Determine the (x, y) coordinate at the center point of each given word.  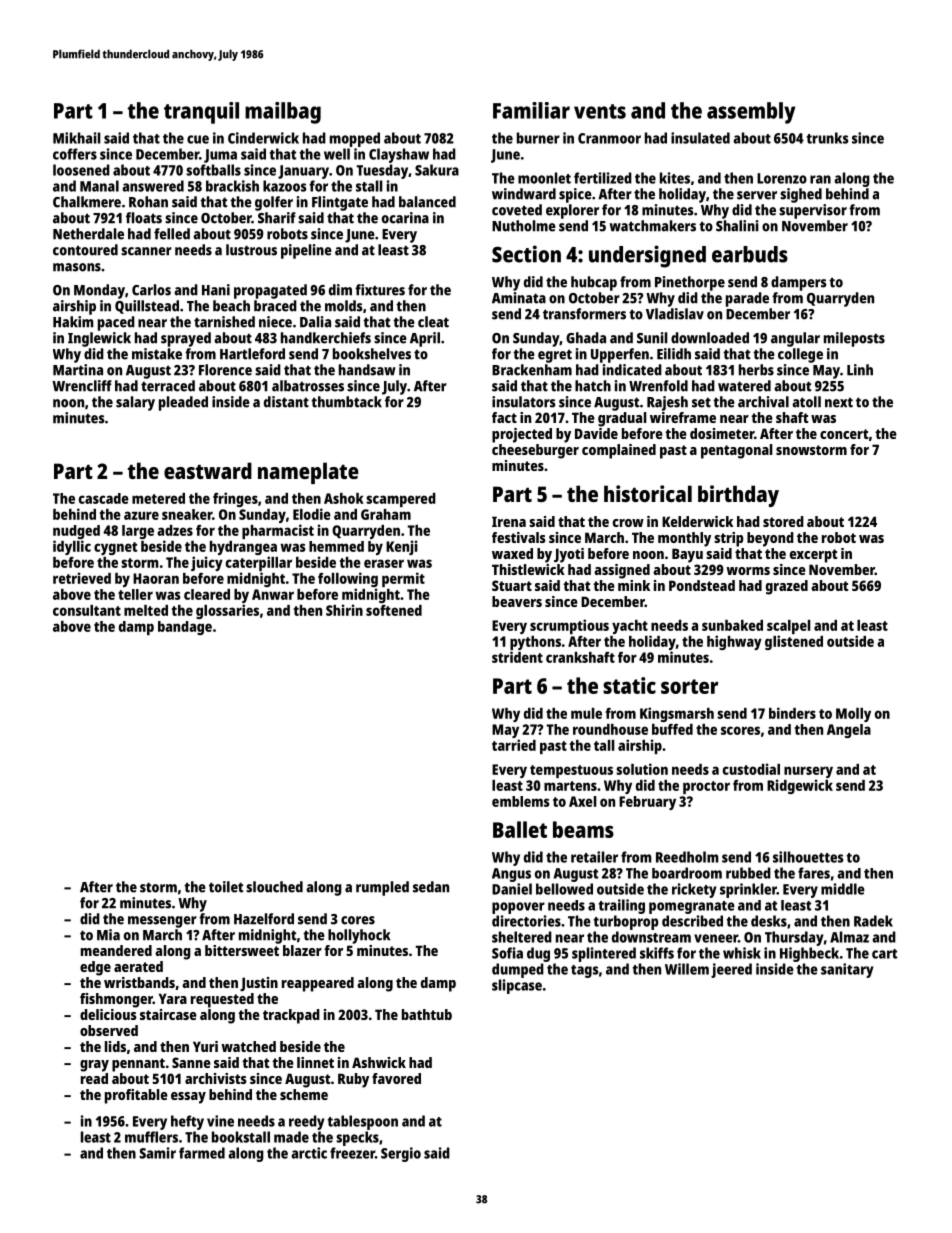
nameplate (308, 473)
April (425, 339)
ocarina (405, 218)
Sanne (191, 1062)
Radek (873, 921)
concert (844, 434)
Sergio (401, 1154)
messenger (162, 922)
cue (198, 139)
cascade (104, 498)
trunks (827, 138)
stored (783, 521)
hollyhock (359, 936)
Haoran (156, 578)
